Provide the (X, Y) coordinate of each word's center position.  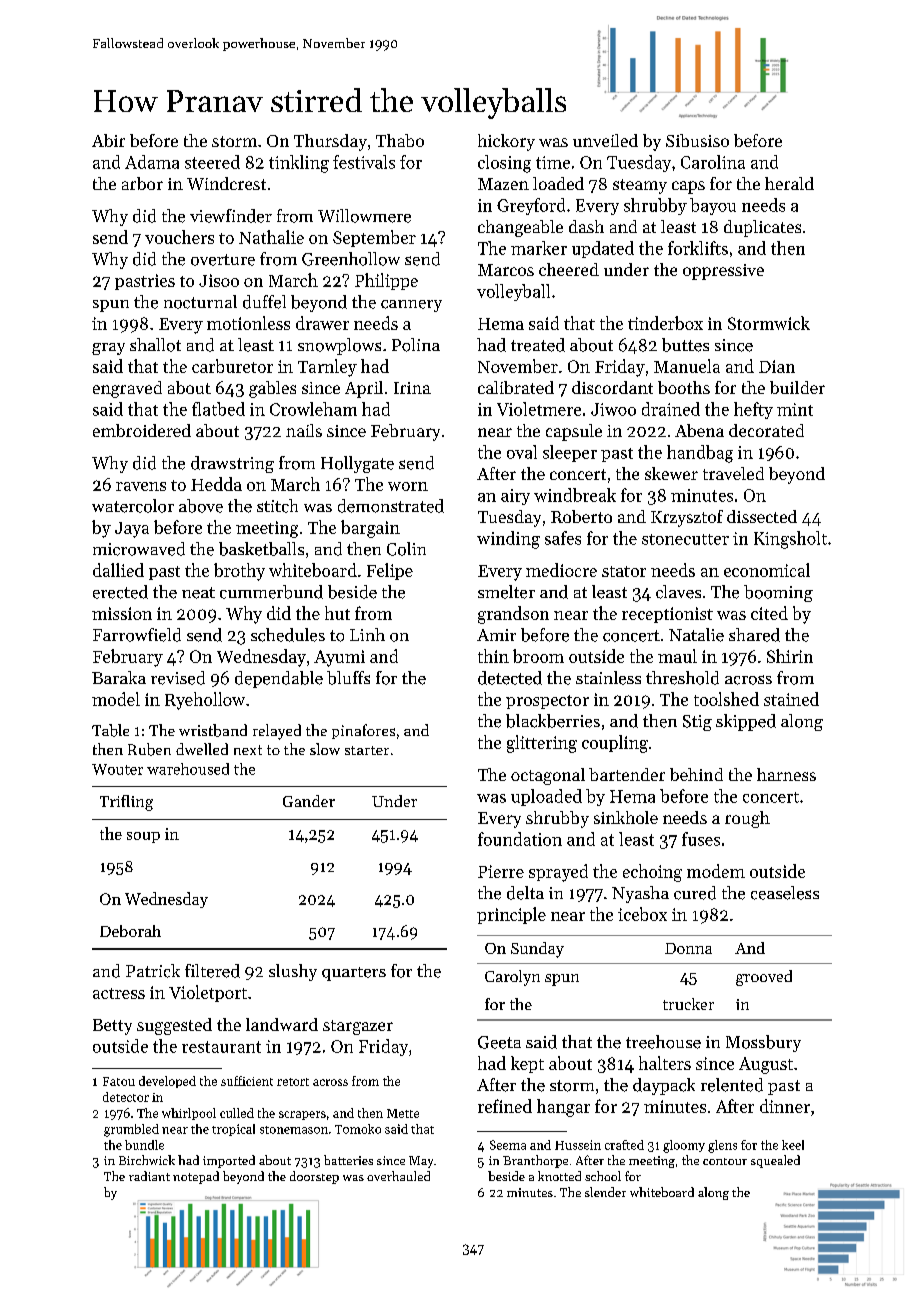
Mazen (503, 184)
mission (122, 613)
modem (716, 871)
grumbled (131, 1130)
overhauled (398, 1176)
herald (789, 183)
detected (510, 678)
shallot (155, 345)
